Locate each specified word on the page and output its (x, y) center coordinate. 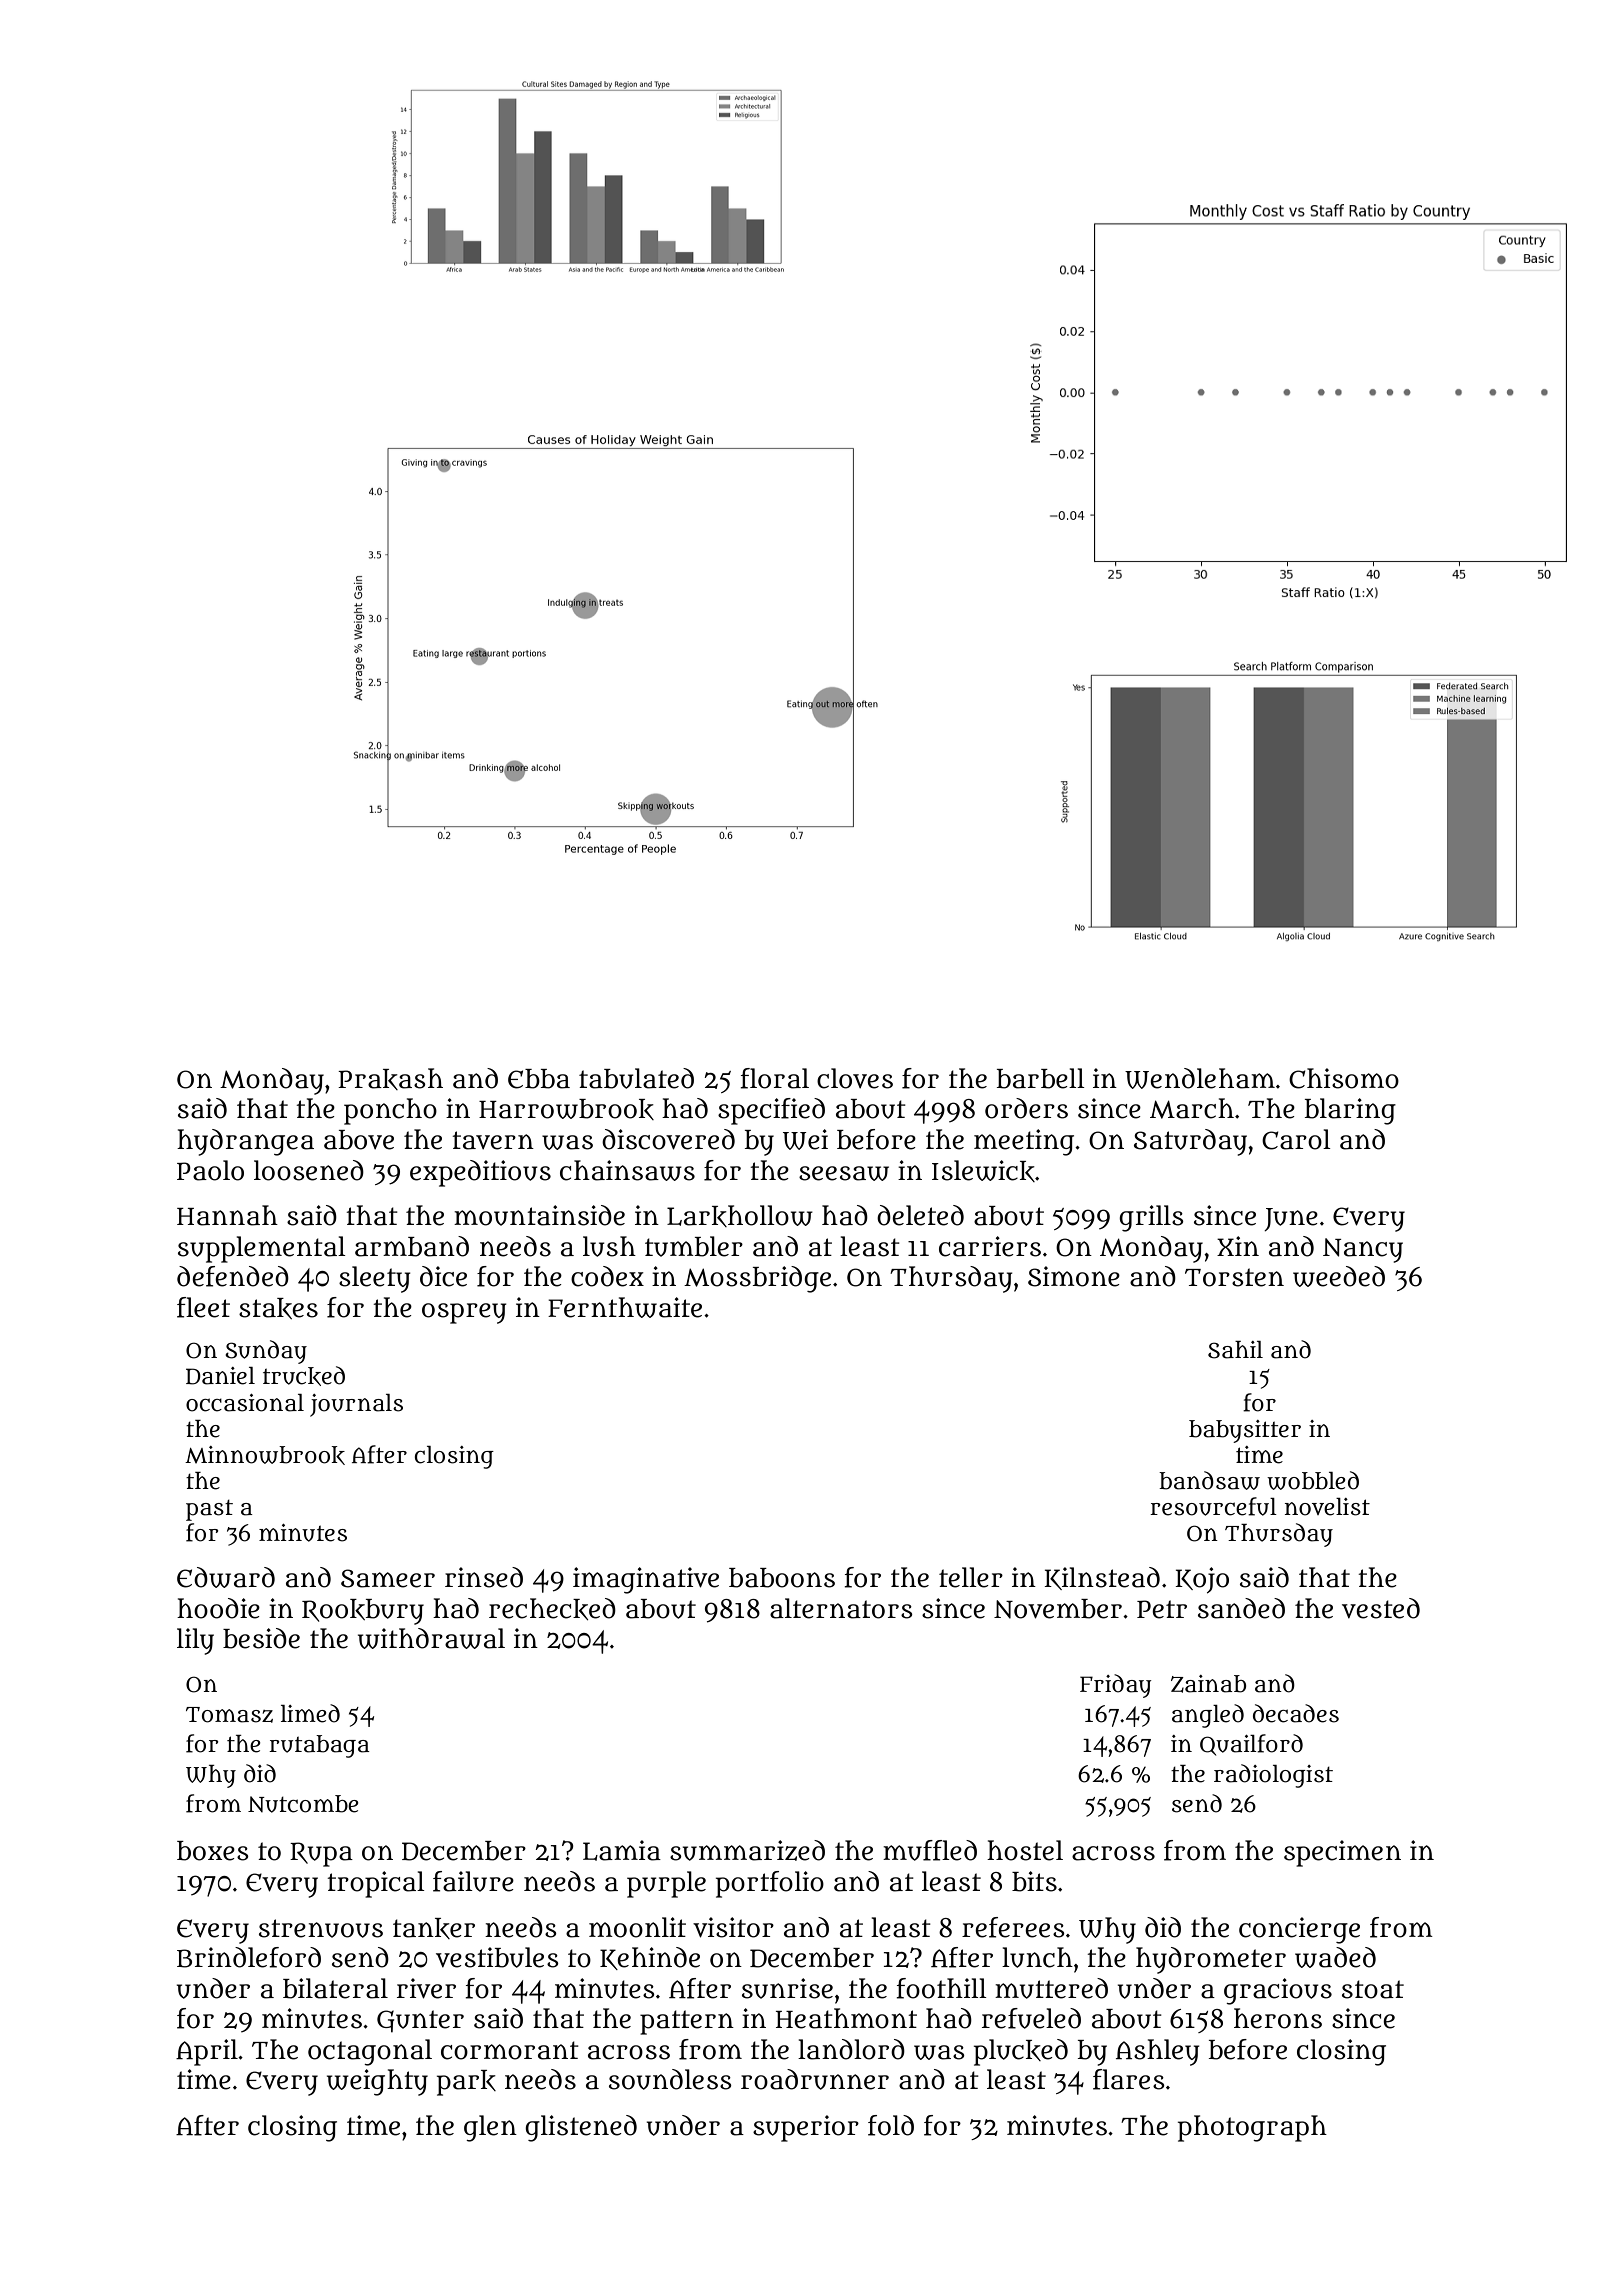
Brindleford (249, 1957)
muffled (930, 1850)
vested (1381, 1608)
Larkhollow (740, 1216)
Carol (1296, 1139)
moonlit (637, 1927)
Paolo (210, 1170)
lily (195, 1641)
